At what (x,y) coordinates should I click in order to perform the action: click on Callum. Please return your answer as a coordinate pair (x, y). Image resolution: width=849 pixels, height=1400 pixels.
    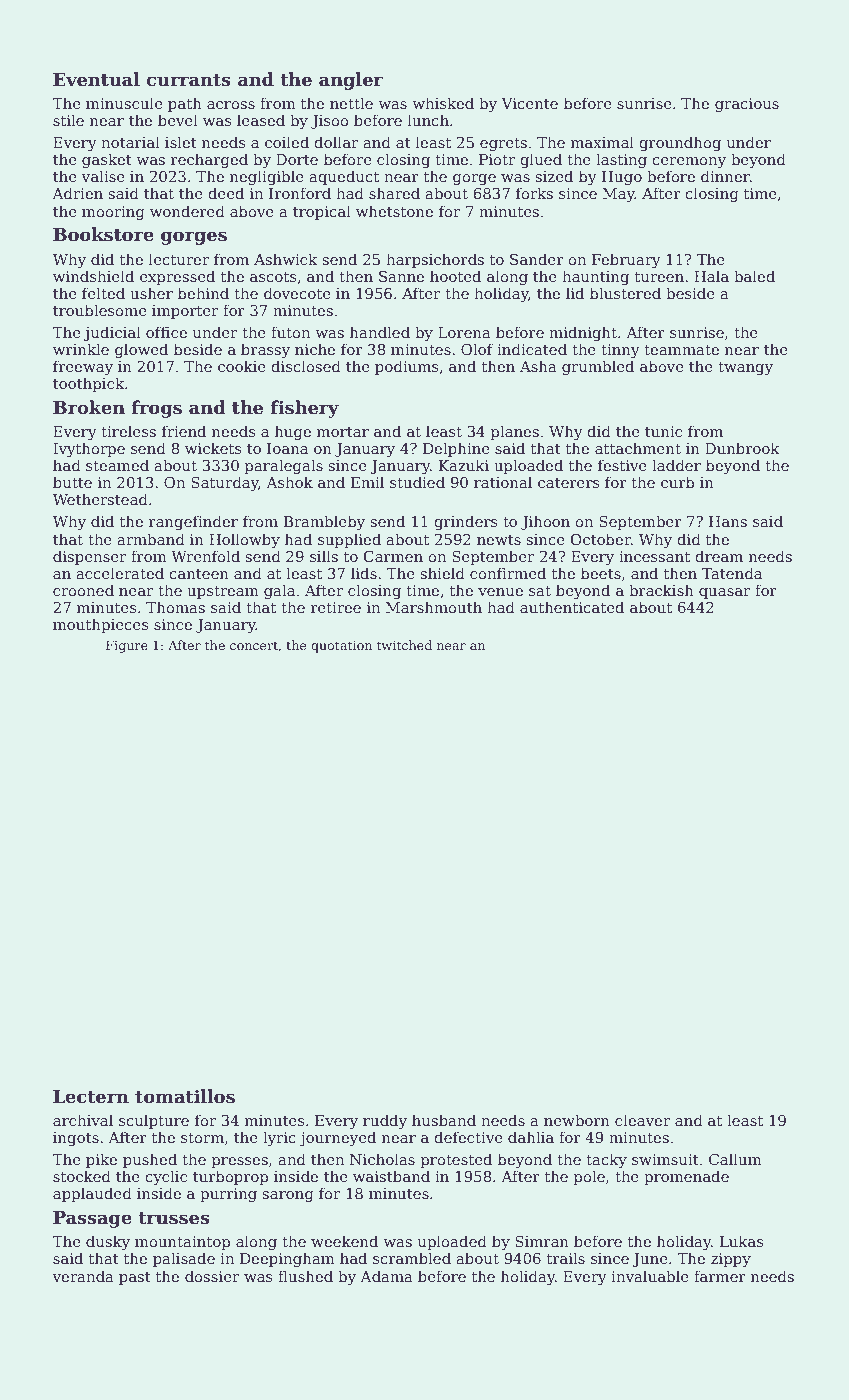
    Looking at the image, I should click on (735, 1159).
